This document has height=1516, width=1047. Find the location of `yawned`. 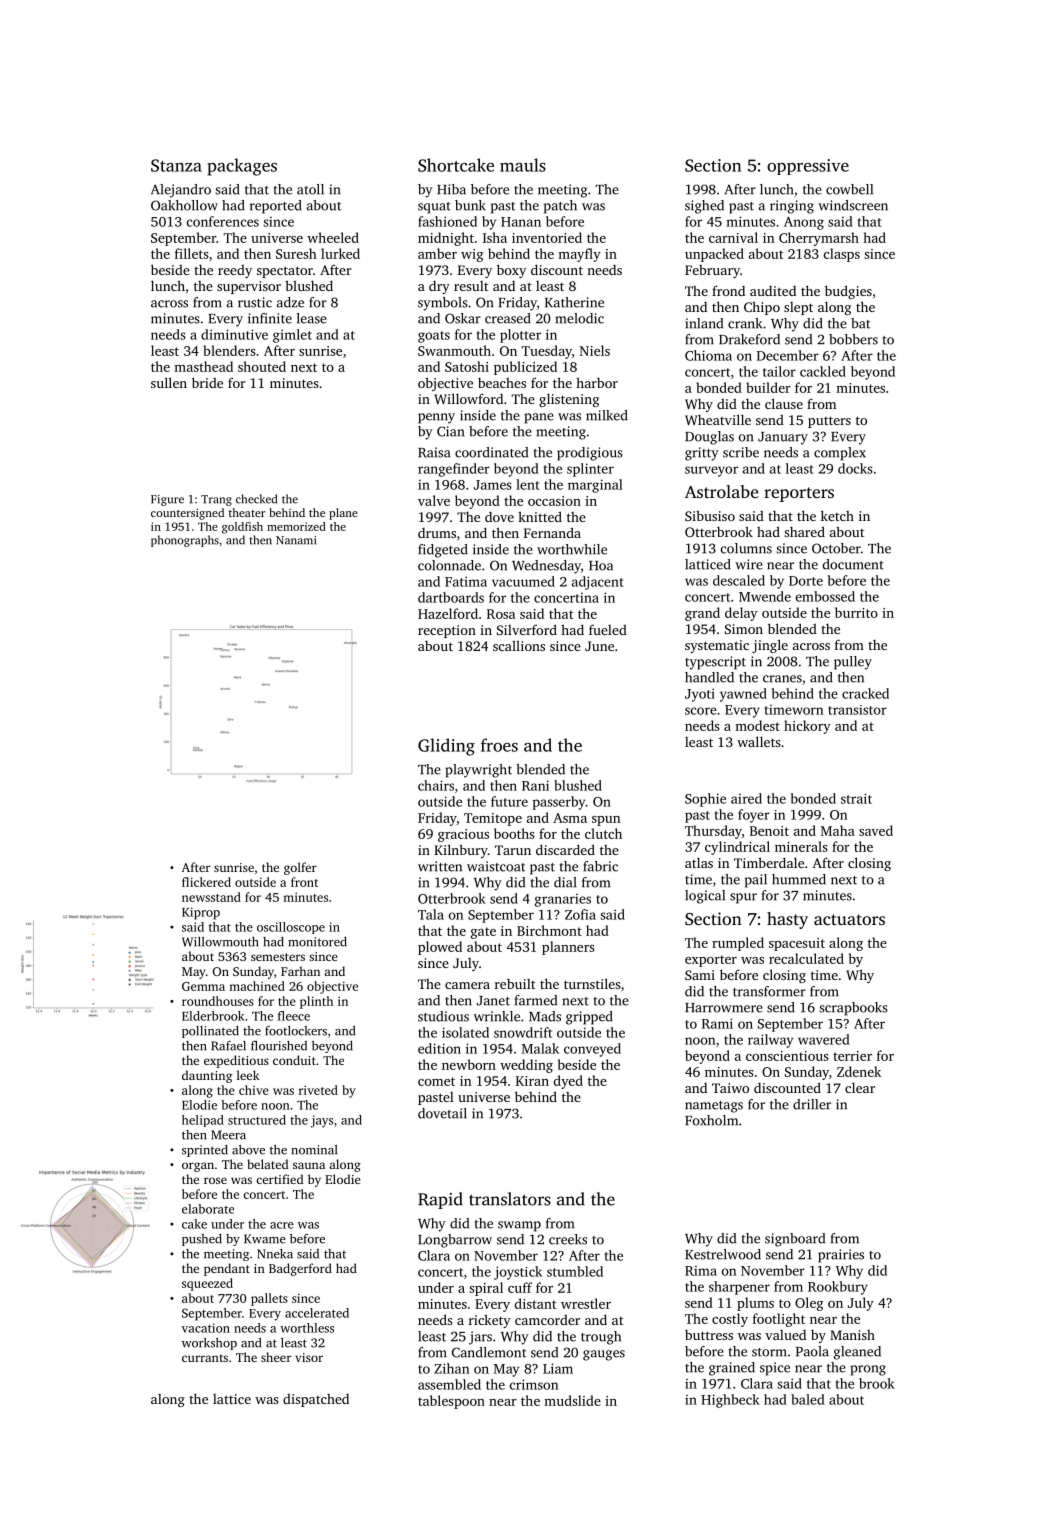

yawned is located at coordinates (743, 695).
